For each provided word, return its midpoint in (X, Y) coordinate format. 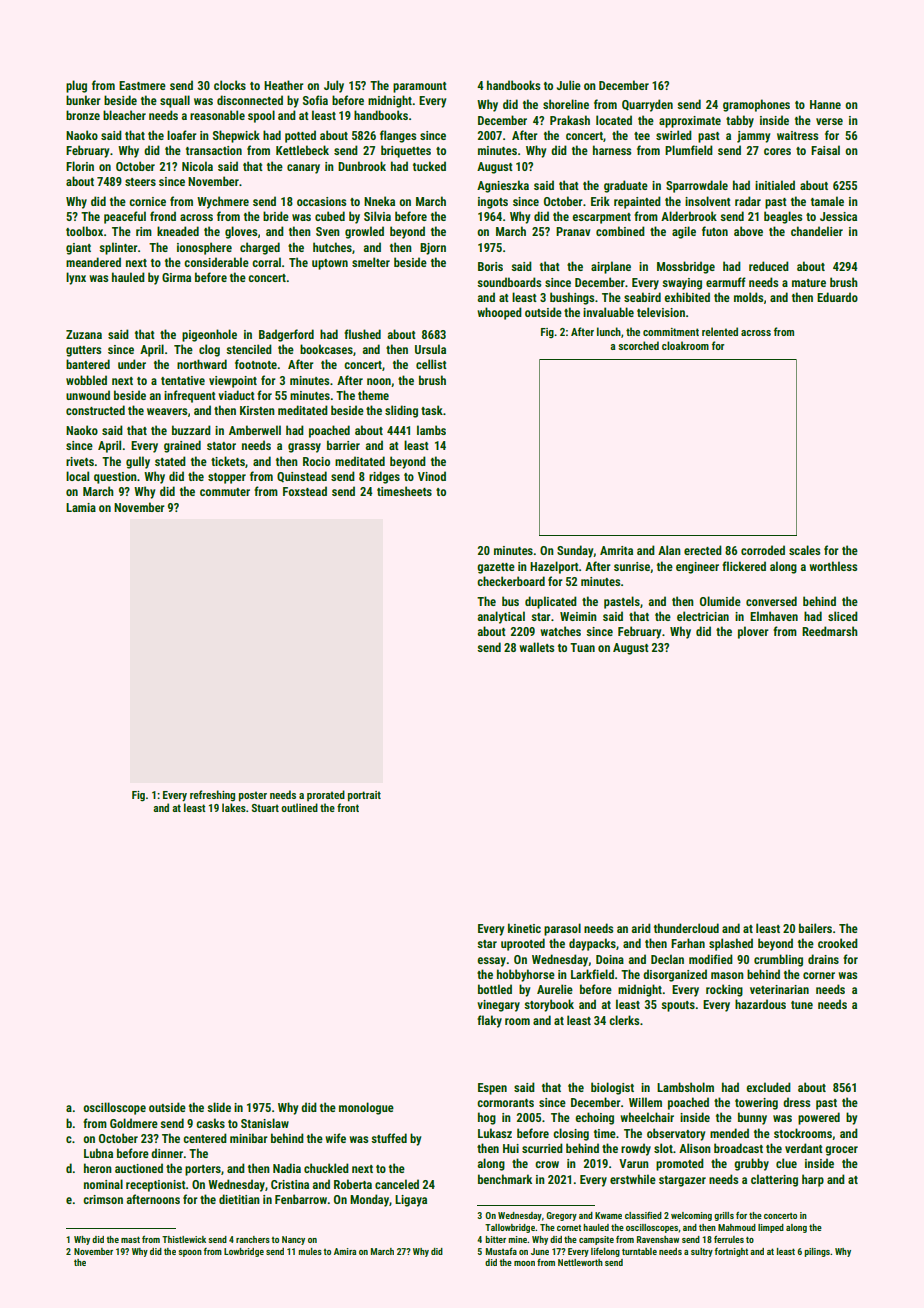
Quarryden (647, 105)
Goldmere (134, 1123)
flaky (489, 1021)
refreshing (212, 796)
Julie (568, 85)
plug (76, 86)
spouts (678, 1006)
